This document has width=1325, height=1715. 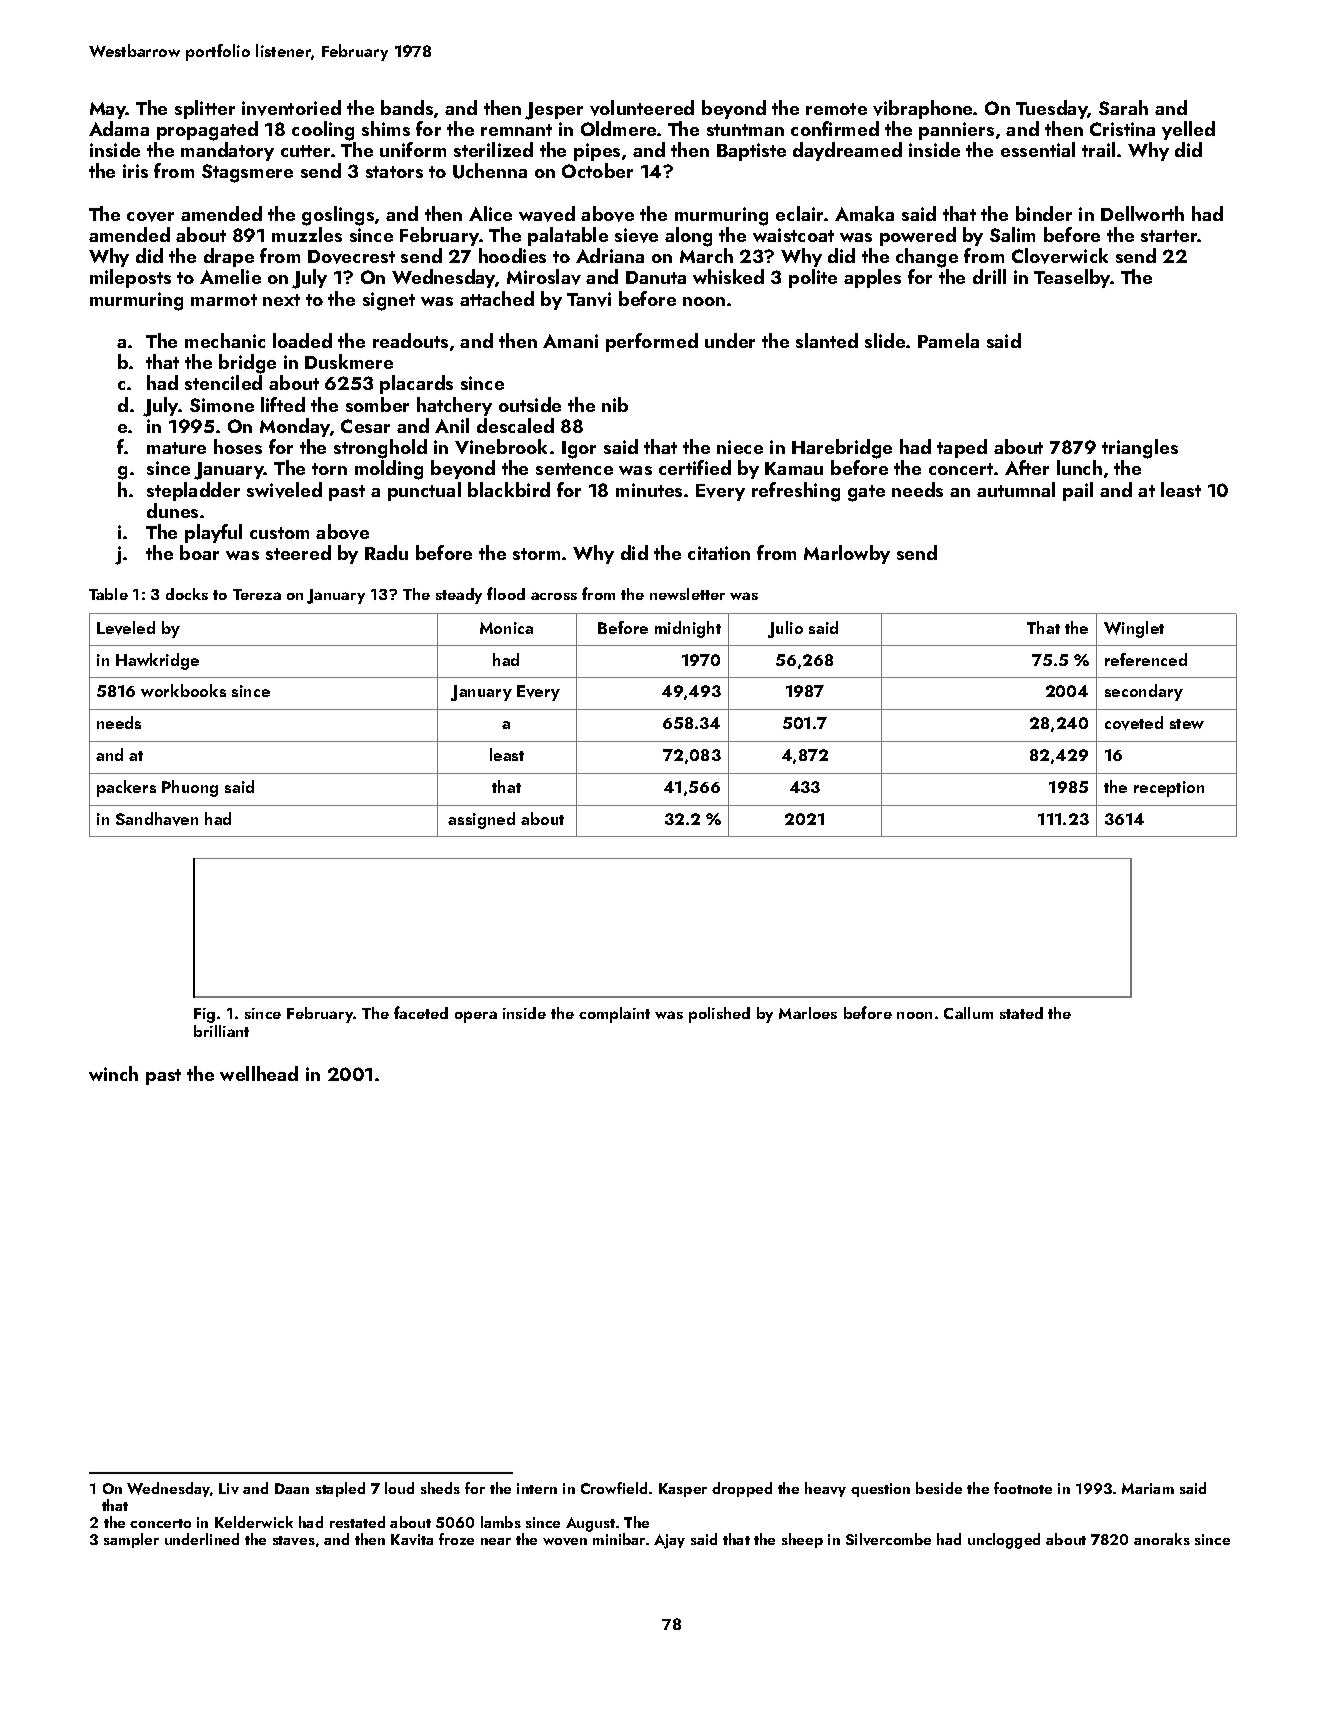 I want to click on Kelderwick, so click(x=254, y=1522).
